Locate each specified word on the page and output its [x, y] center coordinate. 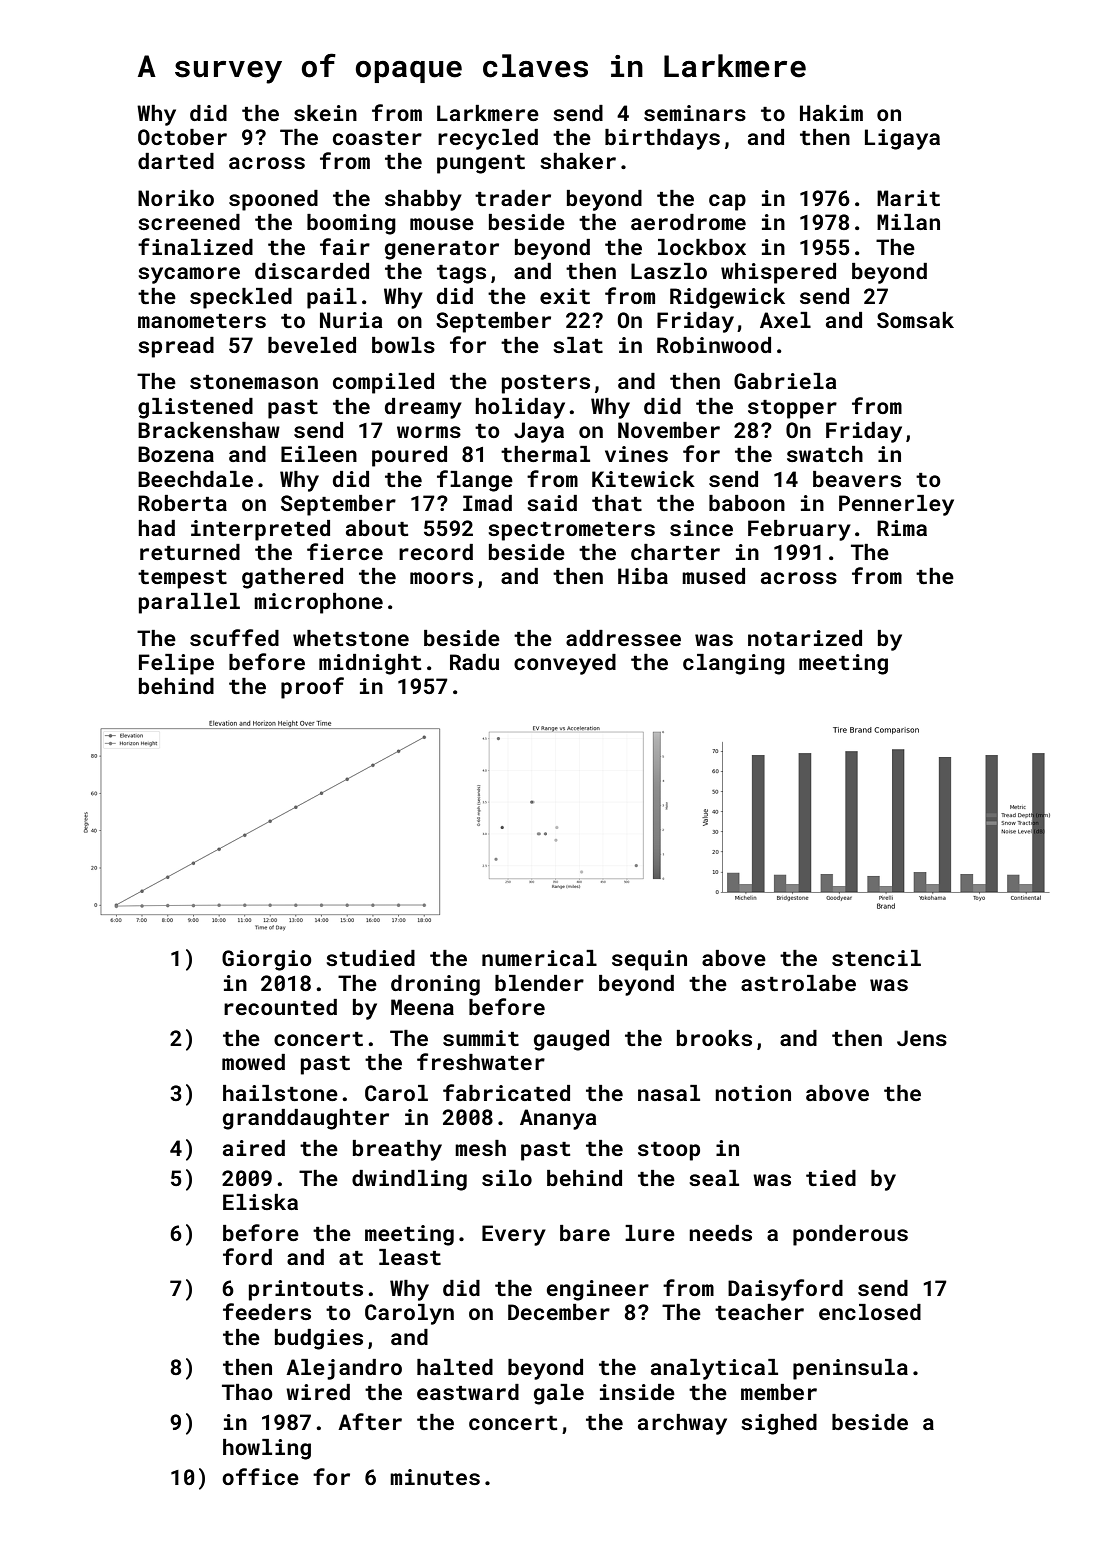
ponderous [850, 1235]
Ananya [558, 1119]
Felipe [176, 664]
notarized [805, 638]
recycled [488, 139]
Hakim [831, 113]
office [260, 1476]
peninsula [850, 1369]
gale [559, 1394]
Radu [474, 662]
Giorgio [267, 960]
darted [176, 161]
